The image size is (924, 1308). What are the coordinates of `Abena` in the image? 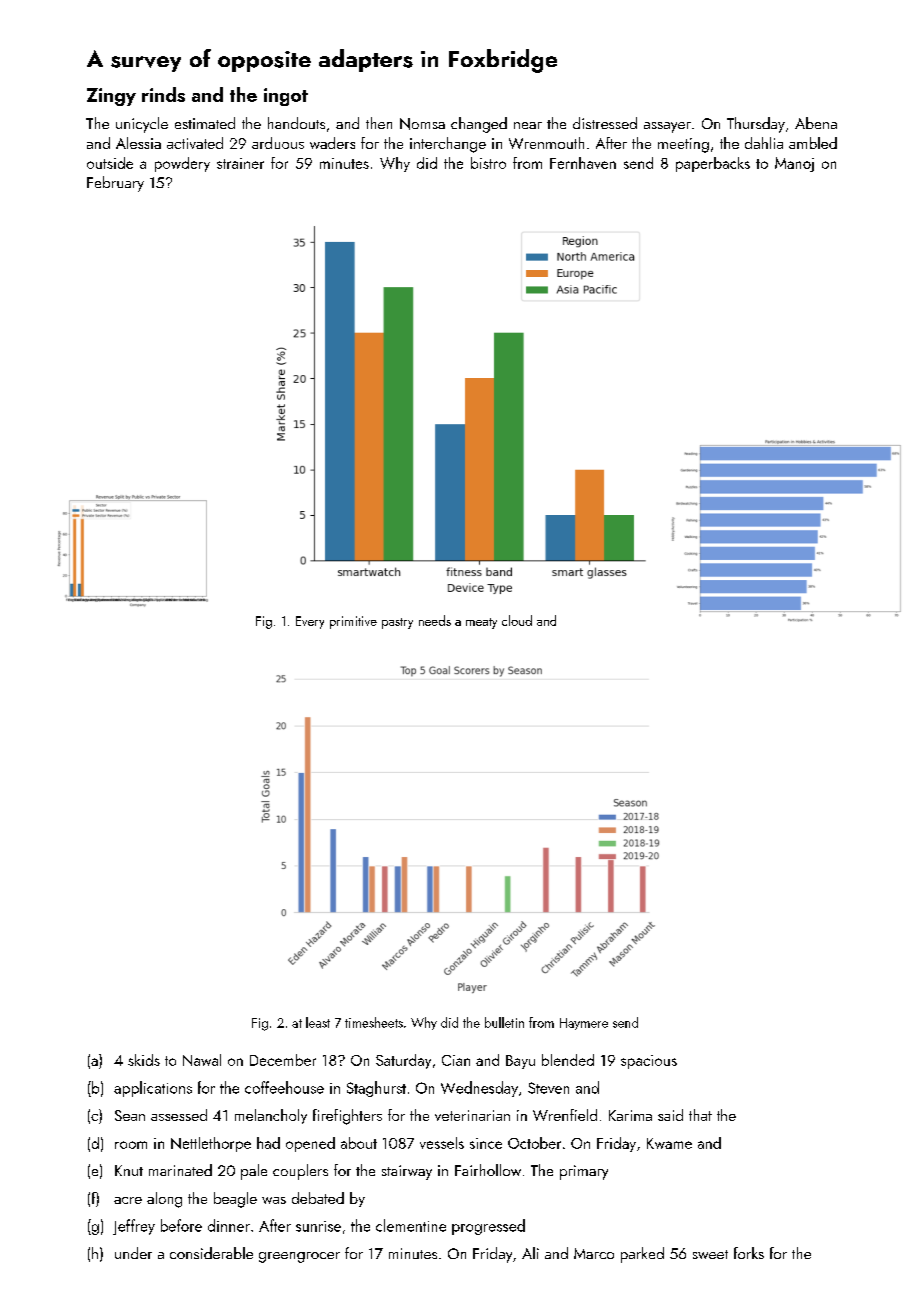 It's located at (816, 123).
